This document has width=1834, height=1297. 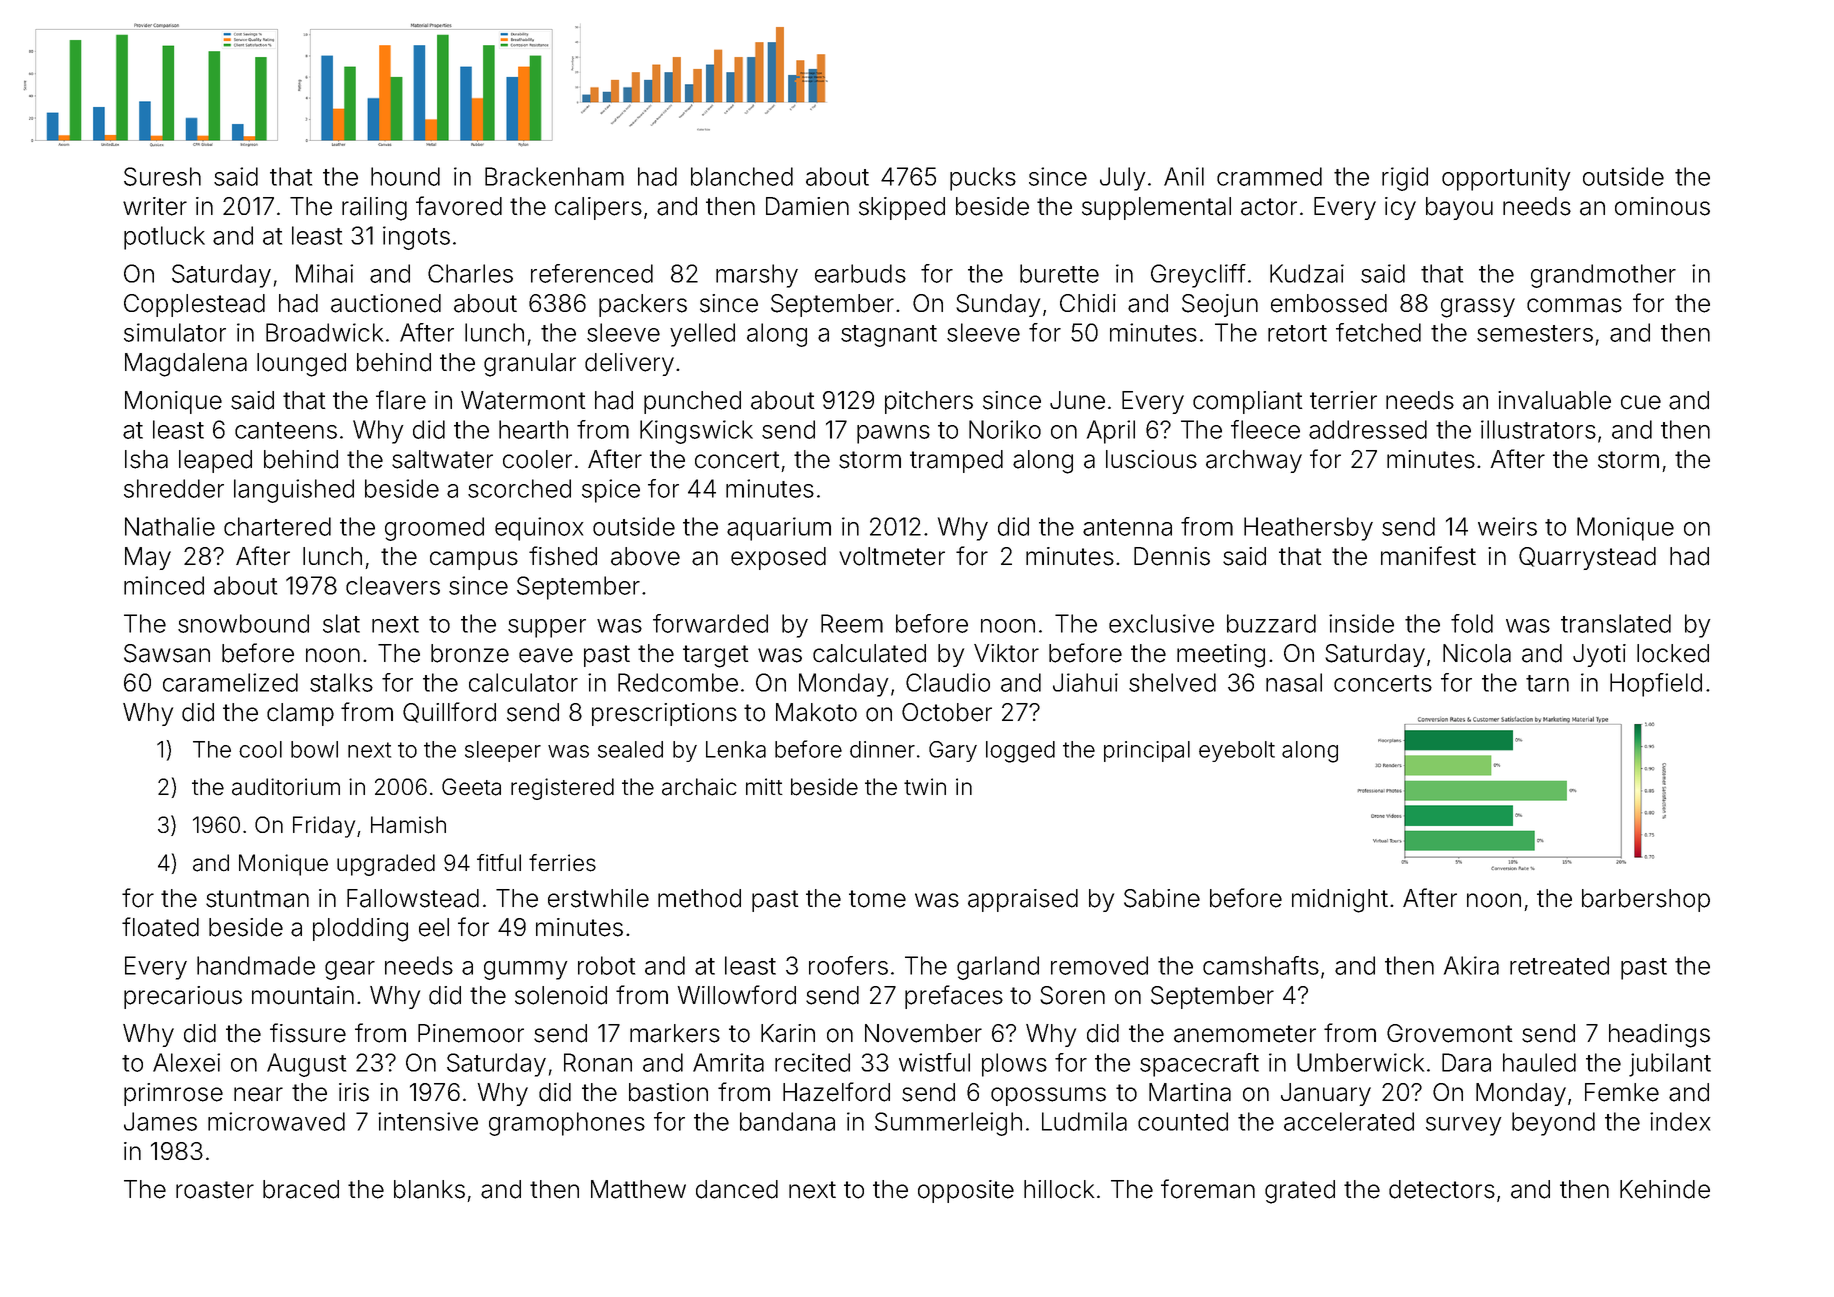 What do you see at coordinates (470, 653) in the document?
I see `bronze` at bounding box center [470, 653].
